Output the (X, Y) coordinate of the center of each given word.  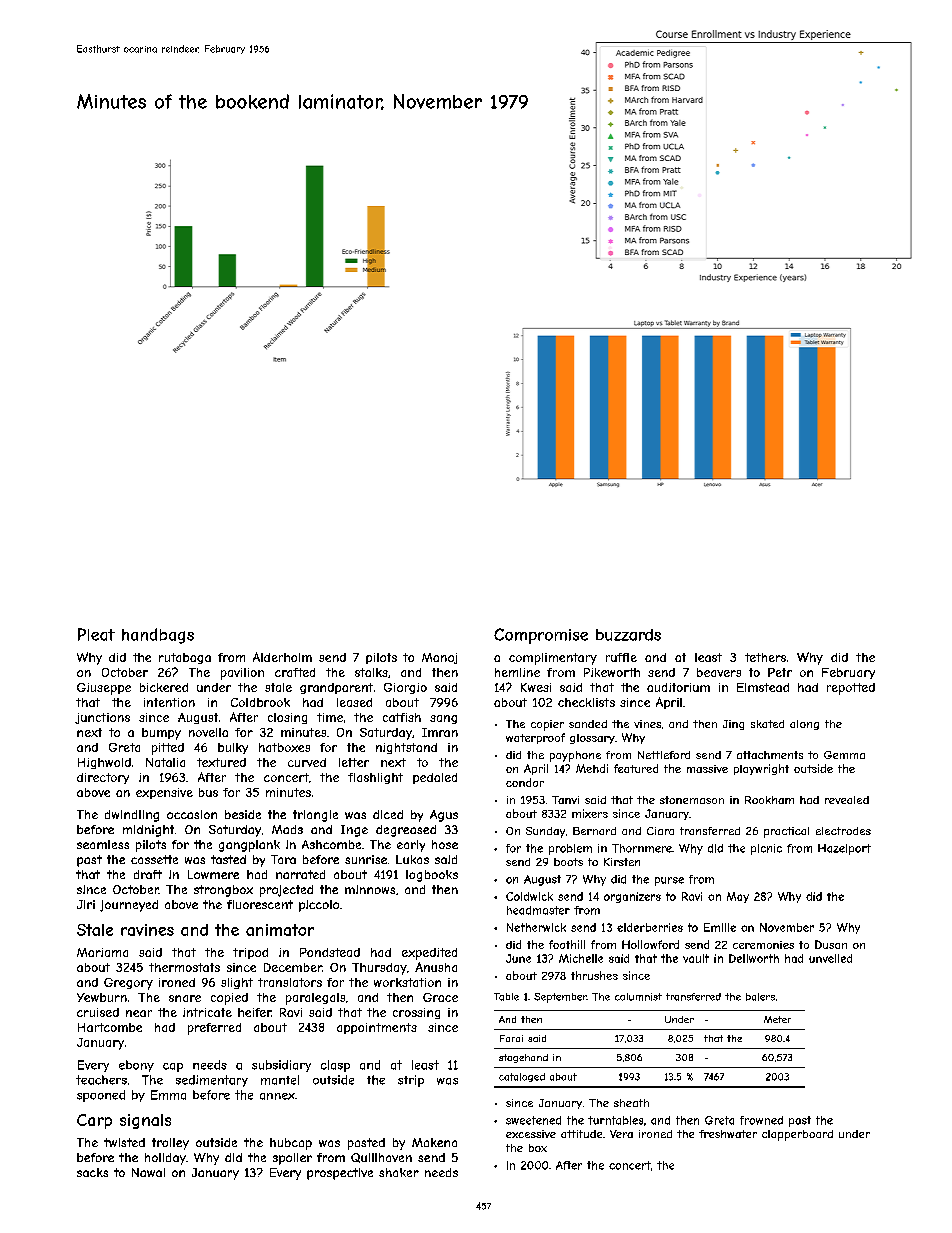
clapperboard (797, 1135)
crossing (416, 1013)
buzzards (628, 635)
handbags (158, 636)
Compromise (541, 636)
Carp (94, 1121)
